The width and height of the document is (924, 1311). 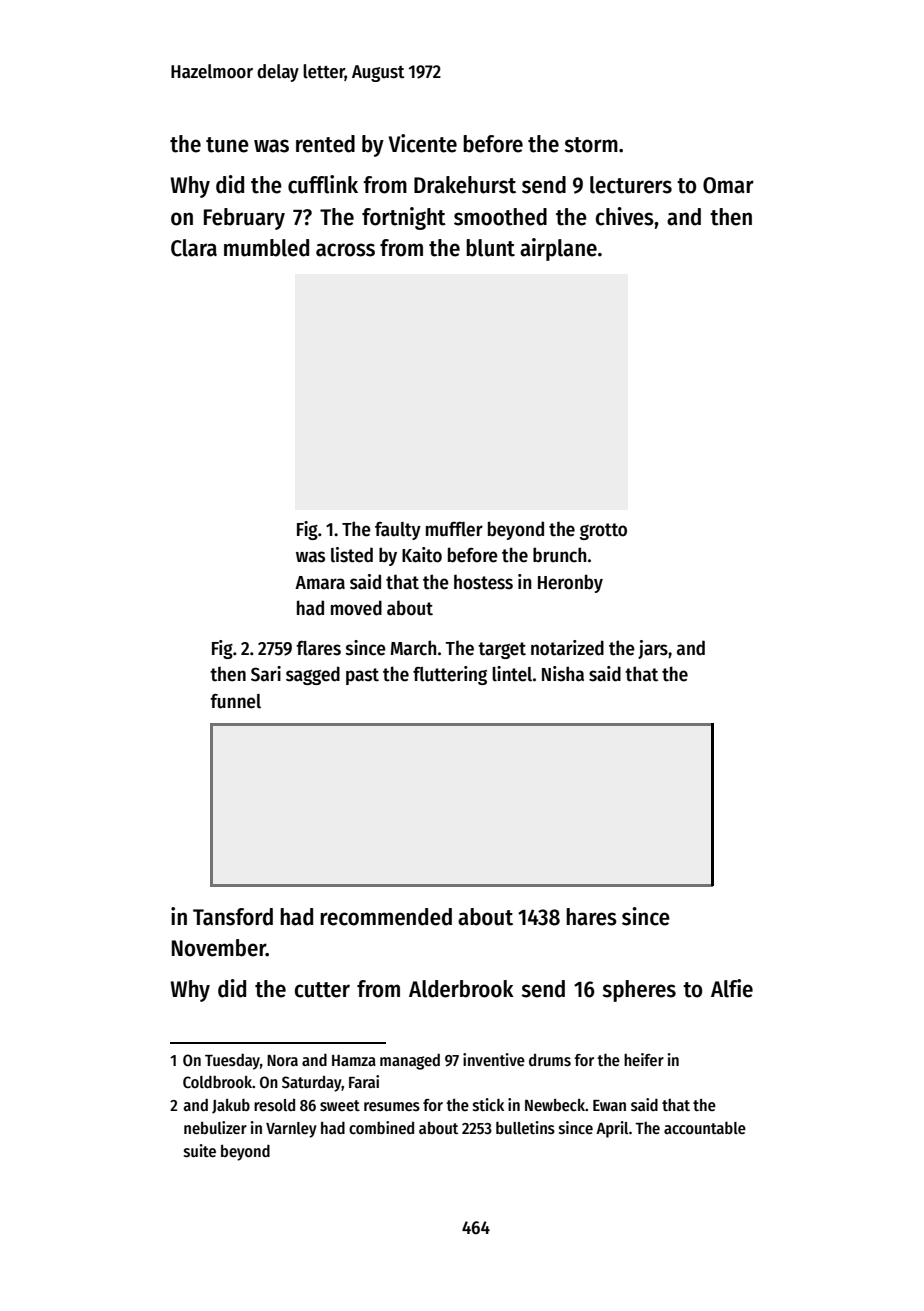 What do you see at coordinates (219, 948) in the document?
I see `November` at bounding box center [219, 948].
